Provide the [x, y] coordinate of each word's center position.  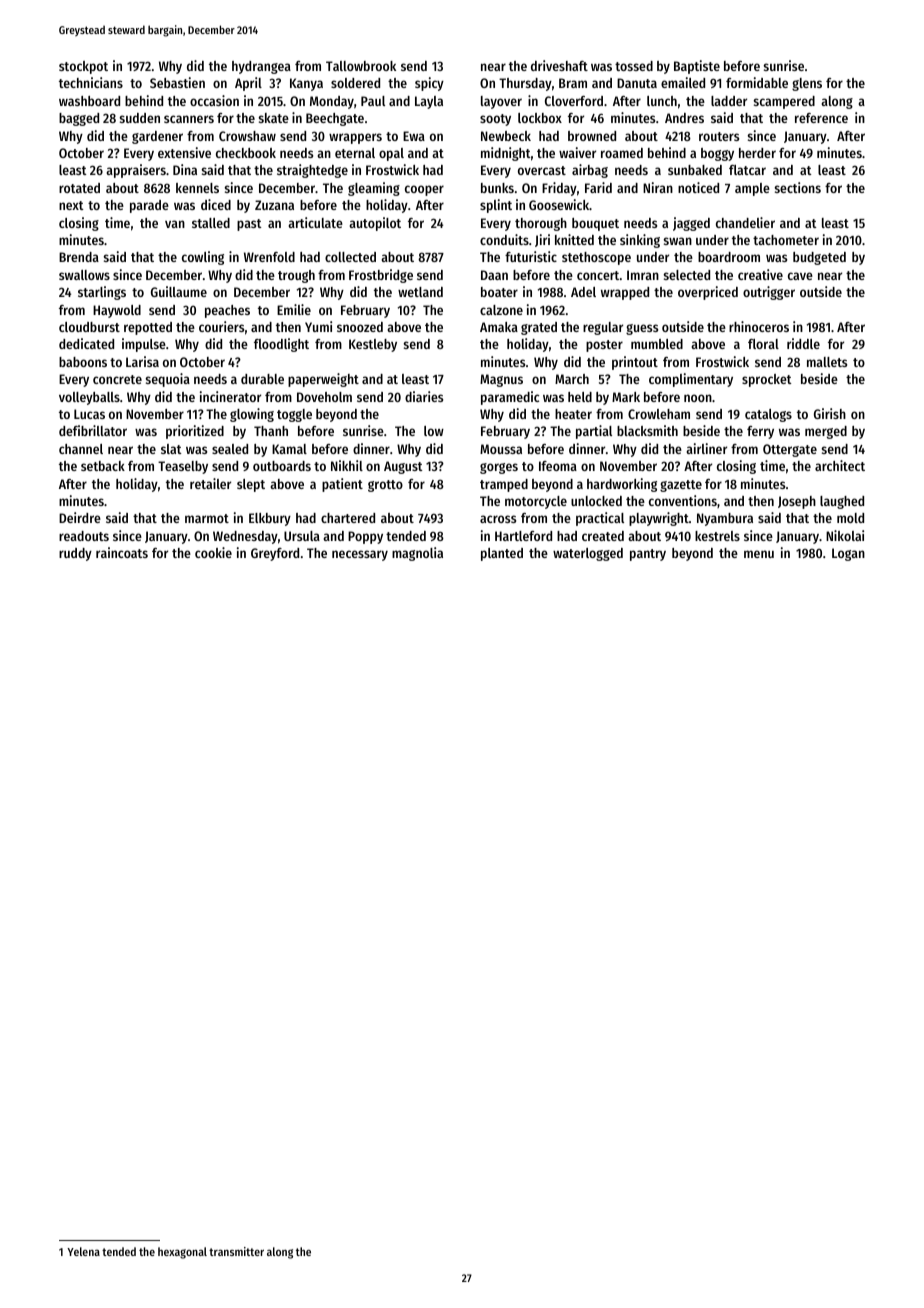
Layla [429, 102]
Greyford [275, 554]
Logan [848, 554]
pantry [648, 555]
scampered [784, 102]
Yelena [83, 1251]
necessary [360, 555]
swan [677, 241]
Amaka [499, 327]
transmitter [236, 1251]
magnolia [417, 554]
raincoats [122, 552]
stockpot [83, 67]
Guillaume [179, 291]
